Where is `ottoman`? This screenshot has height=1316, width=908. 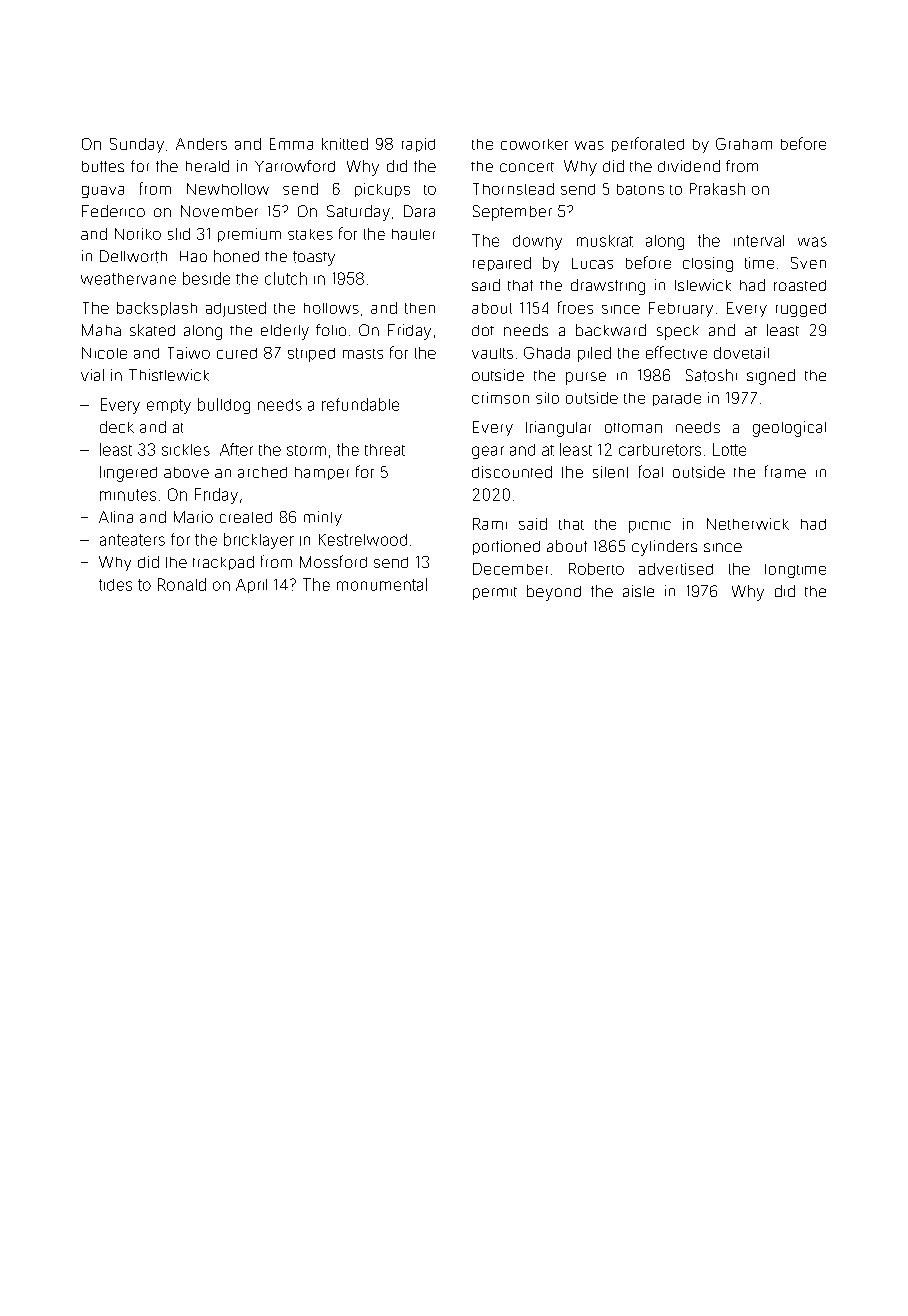
ottoman is located at coordinates (633, 428).
